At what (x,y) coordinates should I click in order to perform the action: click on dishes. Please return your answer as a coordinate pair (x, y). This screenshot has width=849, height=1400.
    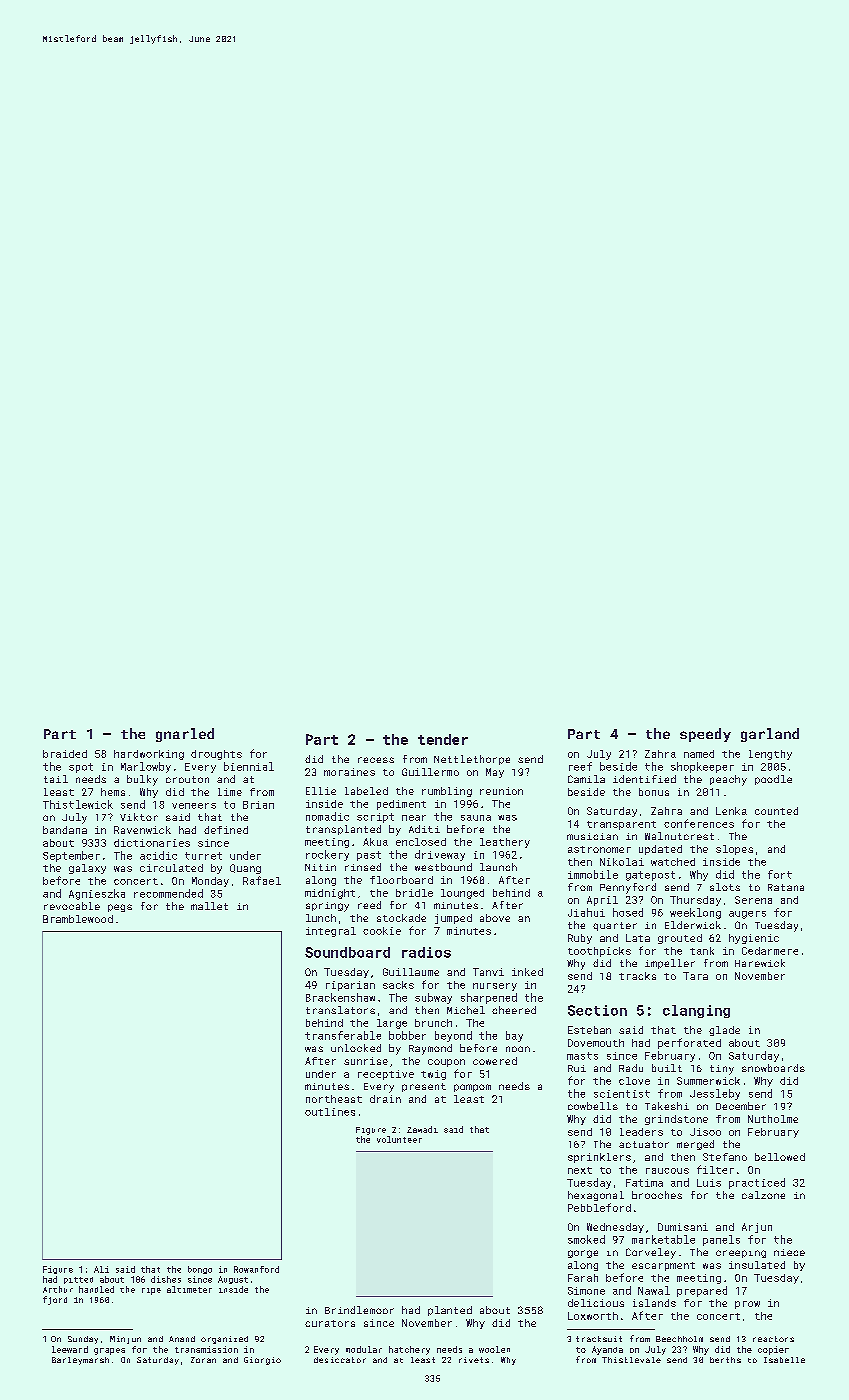
    Looking at the image, I should click on (166, 1279).
